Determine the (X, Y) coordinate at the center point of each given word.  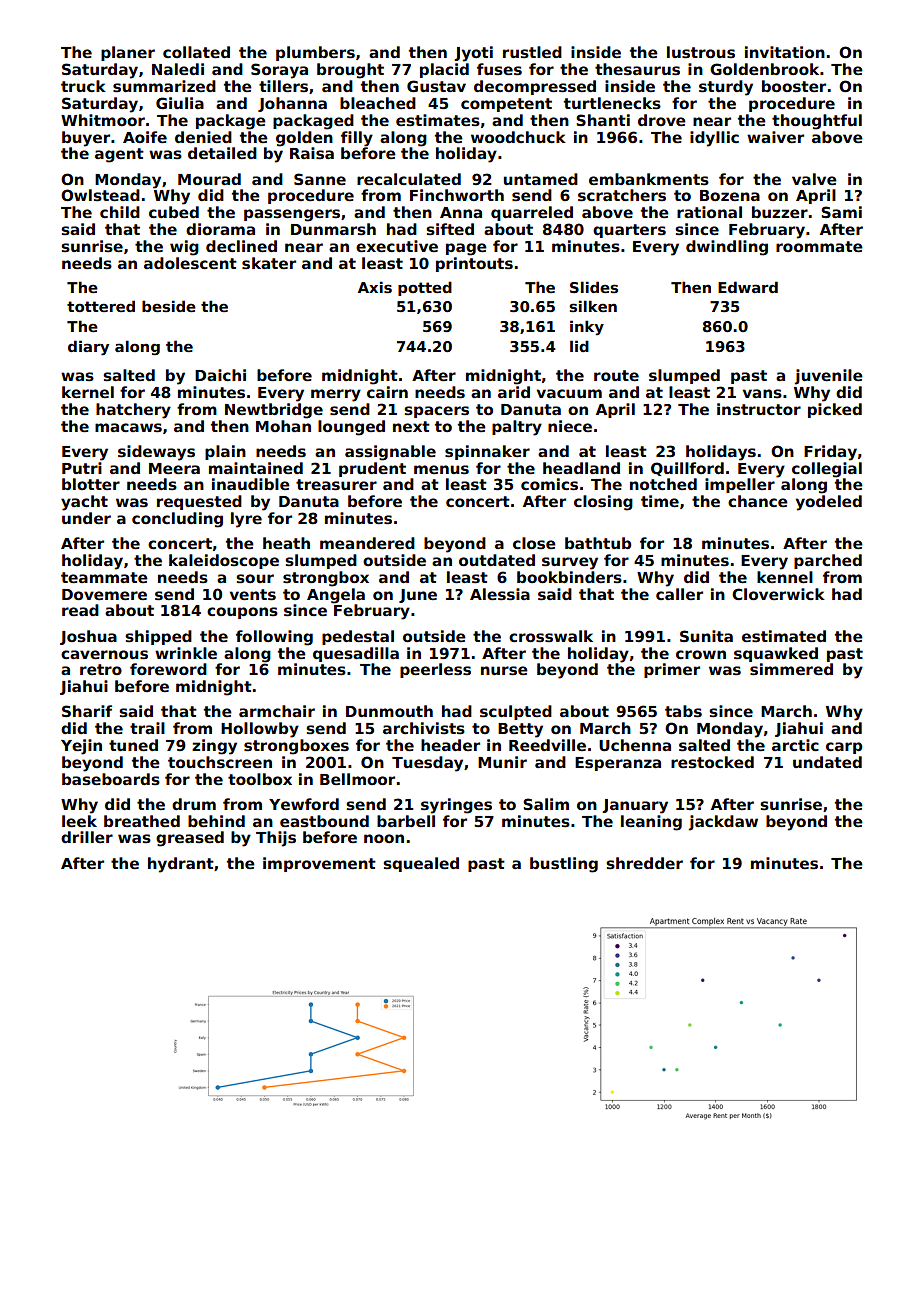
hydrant (181, 865)
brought (350, 71)
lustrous (701, 52)
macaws (128, 428)
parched (828, 561)
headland (581, 468)
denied (203, 137)
